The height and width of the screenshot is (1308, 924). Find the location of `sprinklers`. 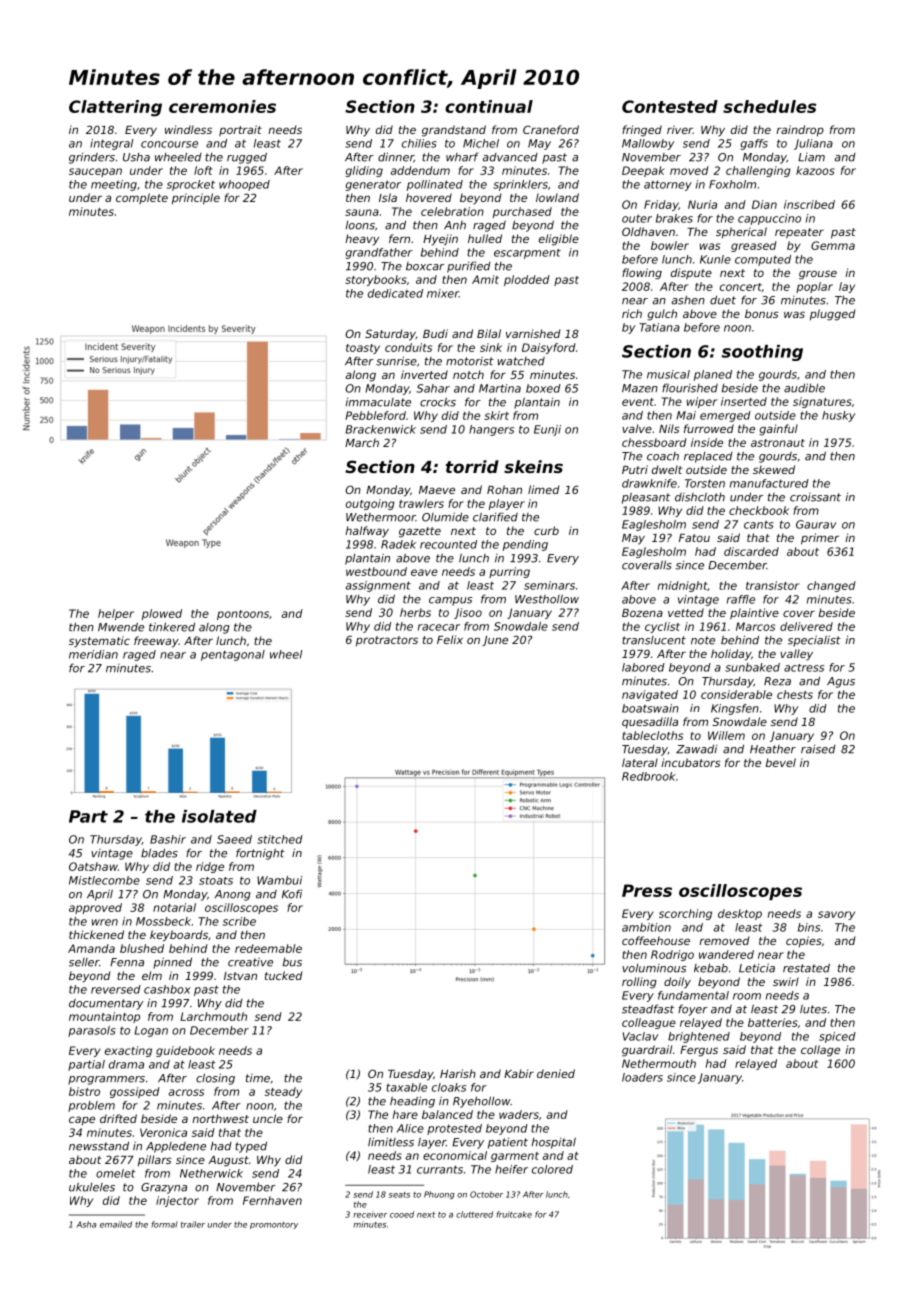

sprinklers is located at coordinates (520, 185).
